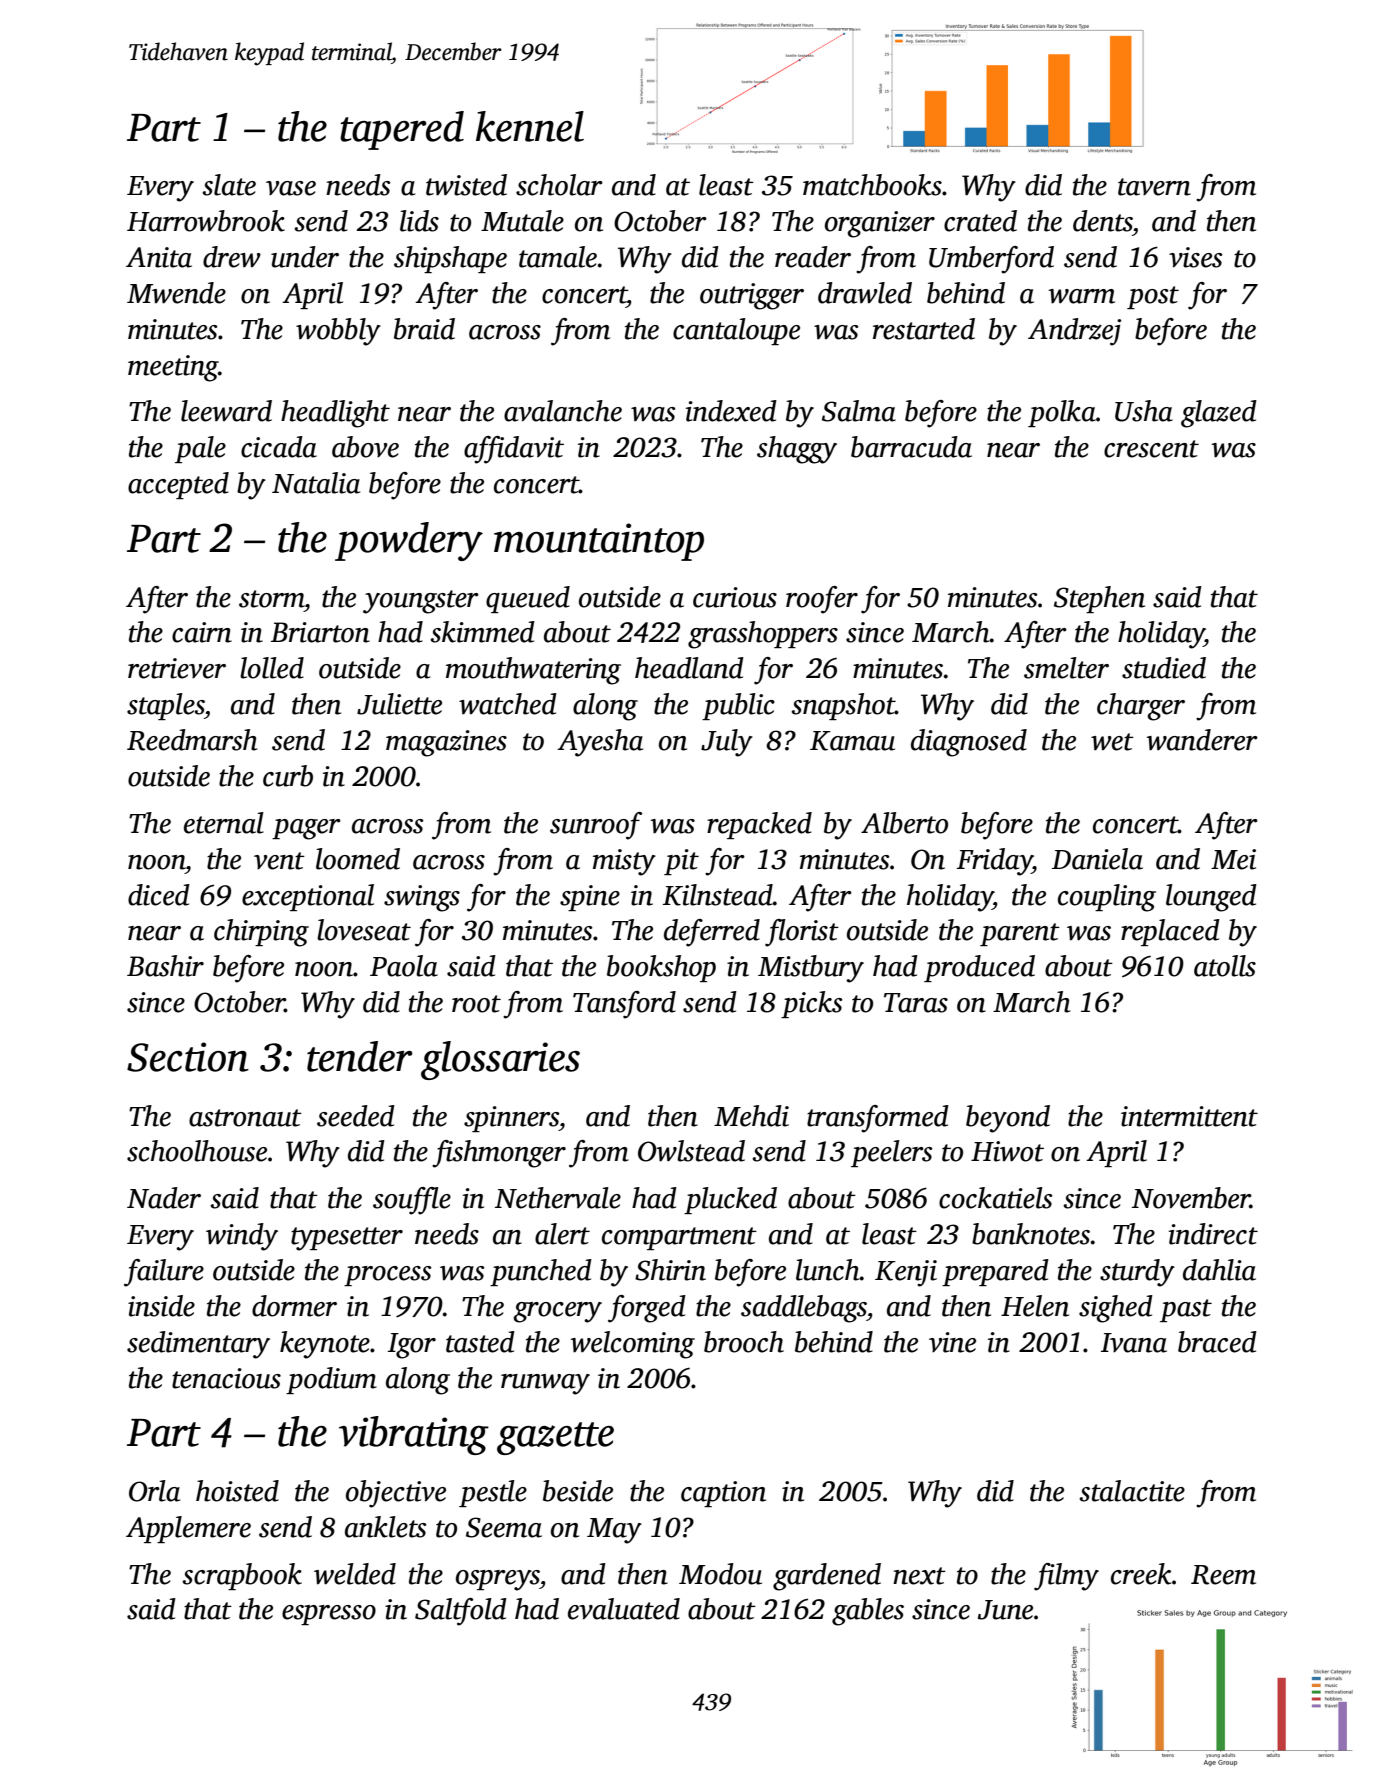 This screenshot has width=1384, height=1791. Describe the element at coordinates (530, 126) in the screenshot. I see `kennel` at that location.
